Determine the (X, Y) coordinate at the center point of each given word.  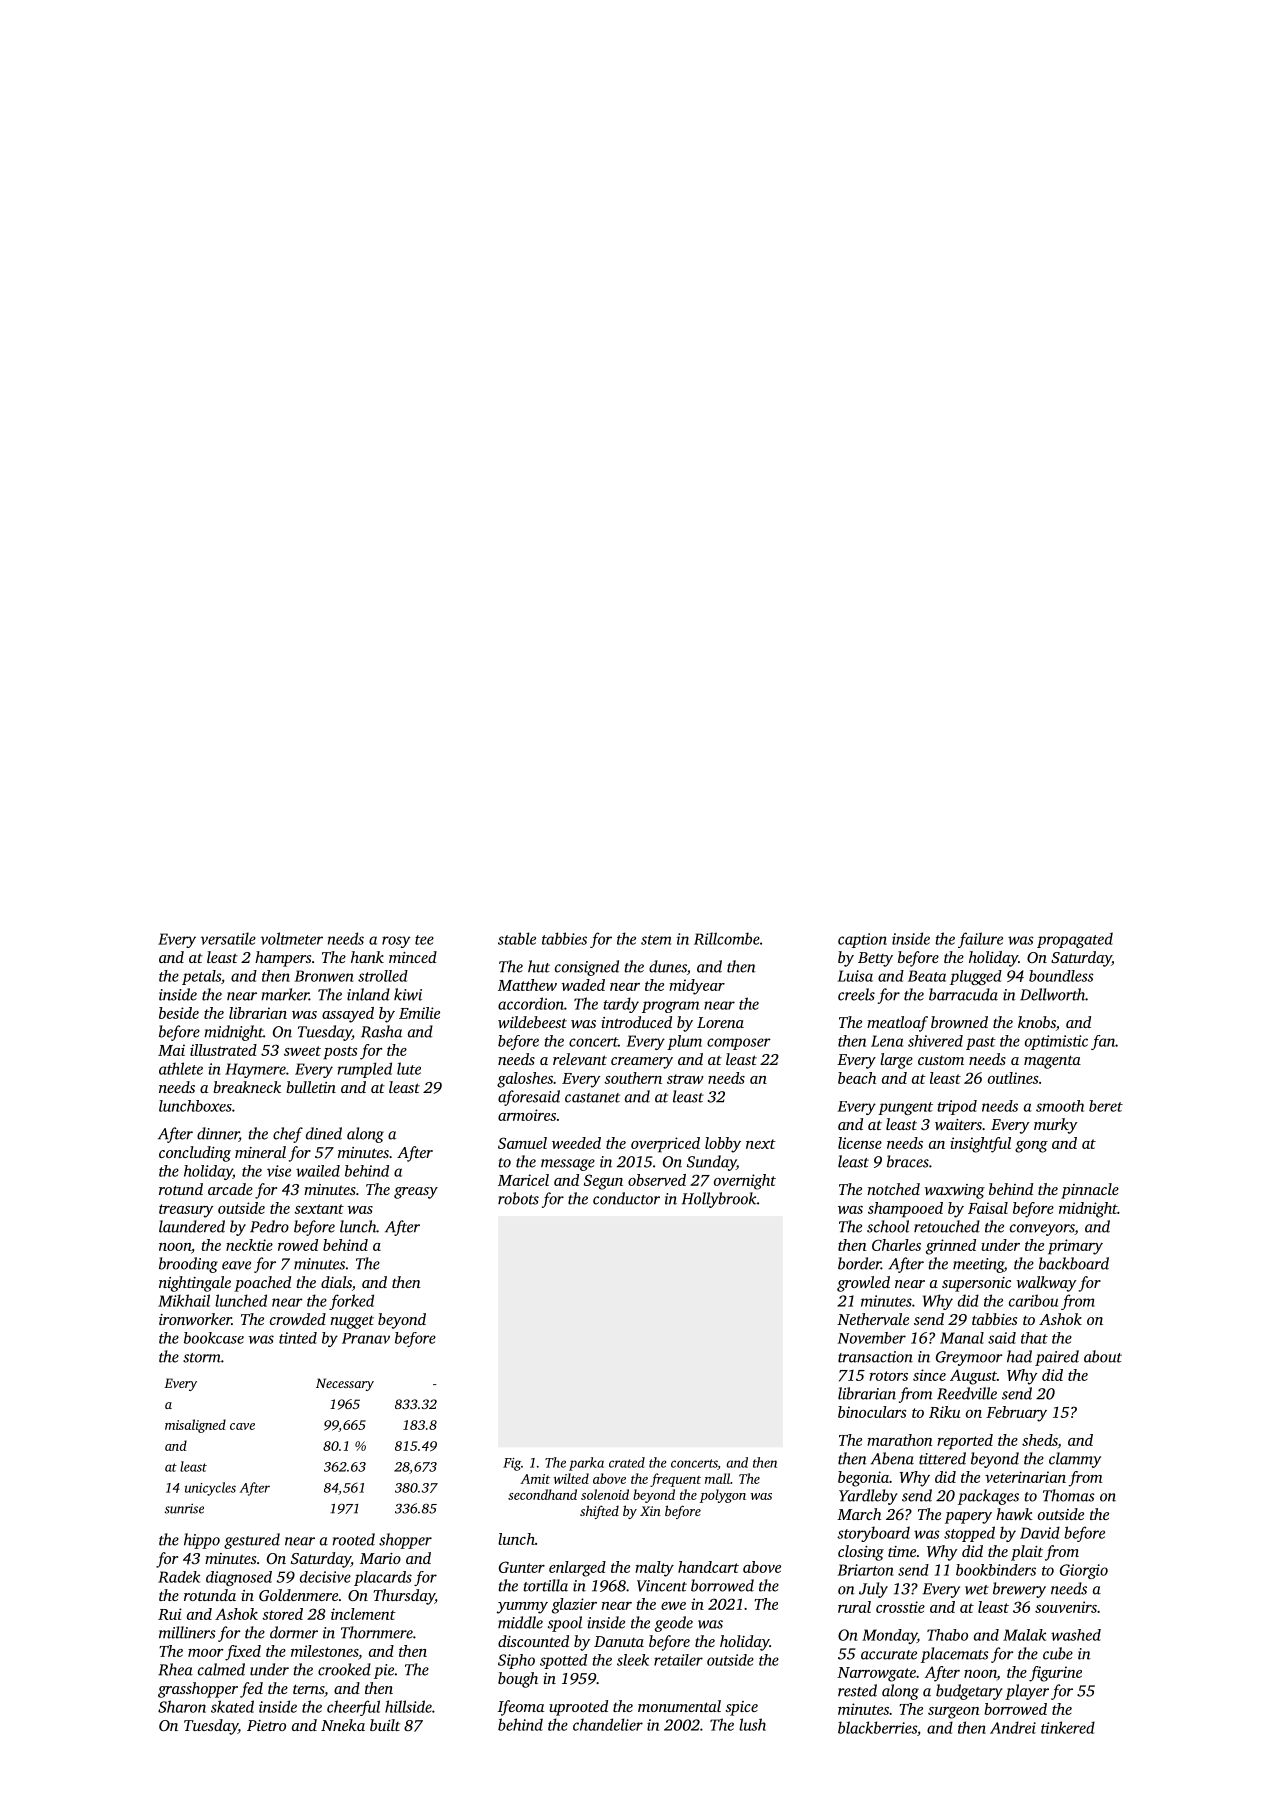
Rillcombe (727, 938)
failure (980, 940)
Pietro (266, 1725)
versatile (228, 938)
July (873, 1590)
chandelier (608, 1724)
